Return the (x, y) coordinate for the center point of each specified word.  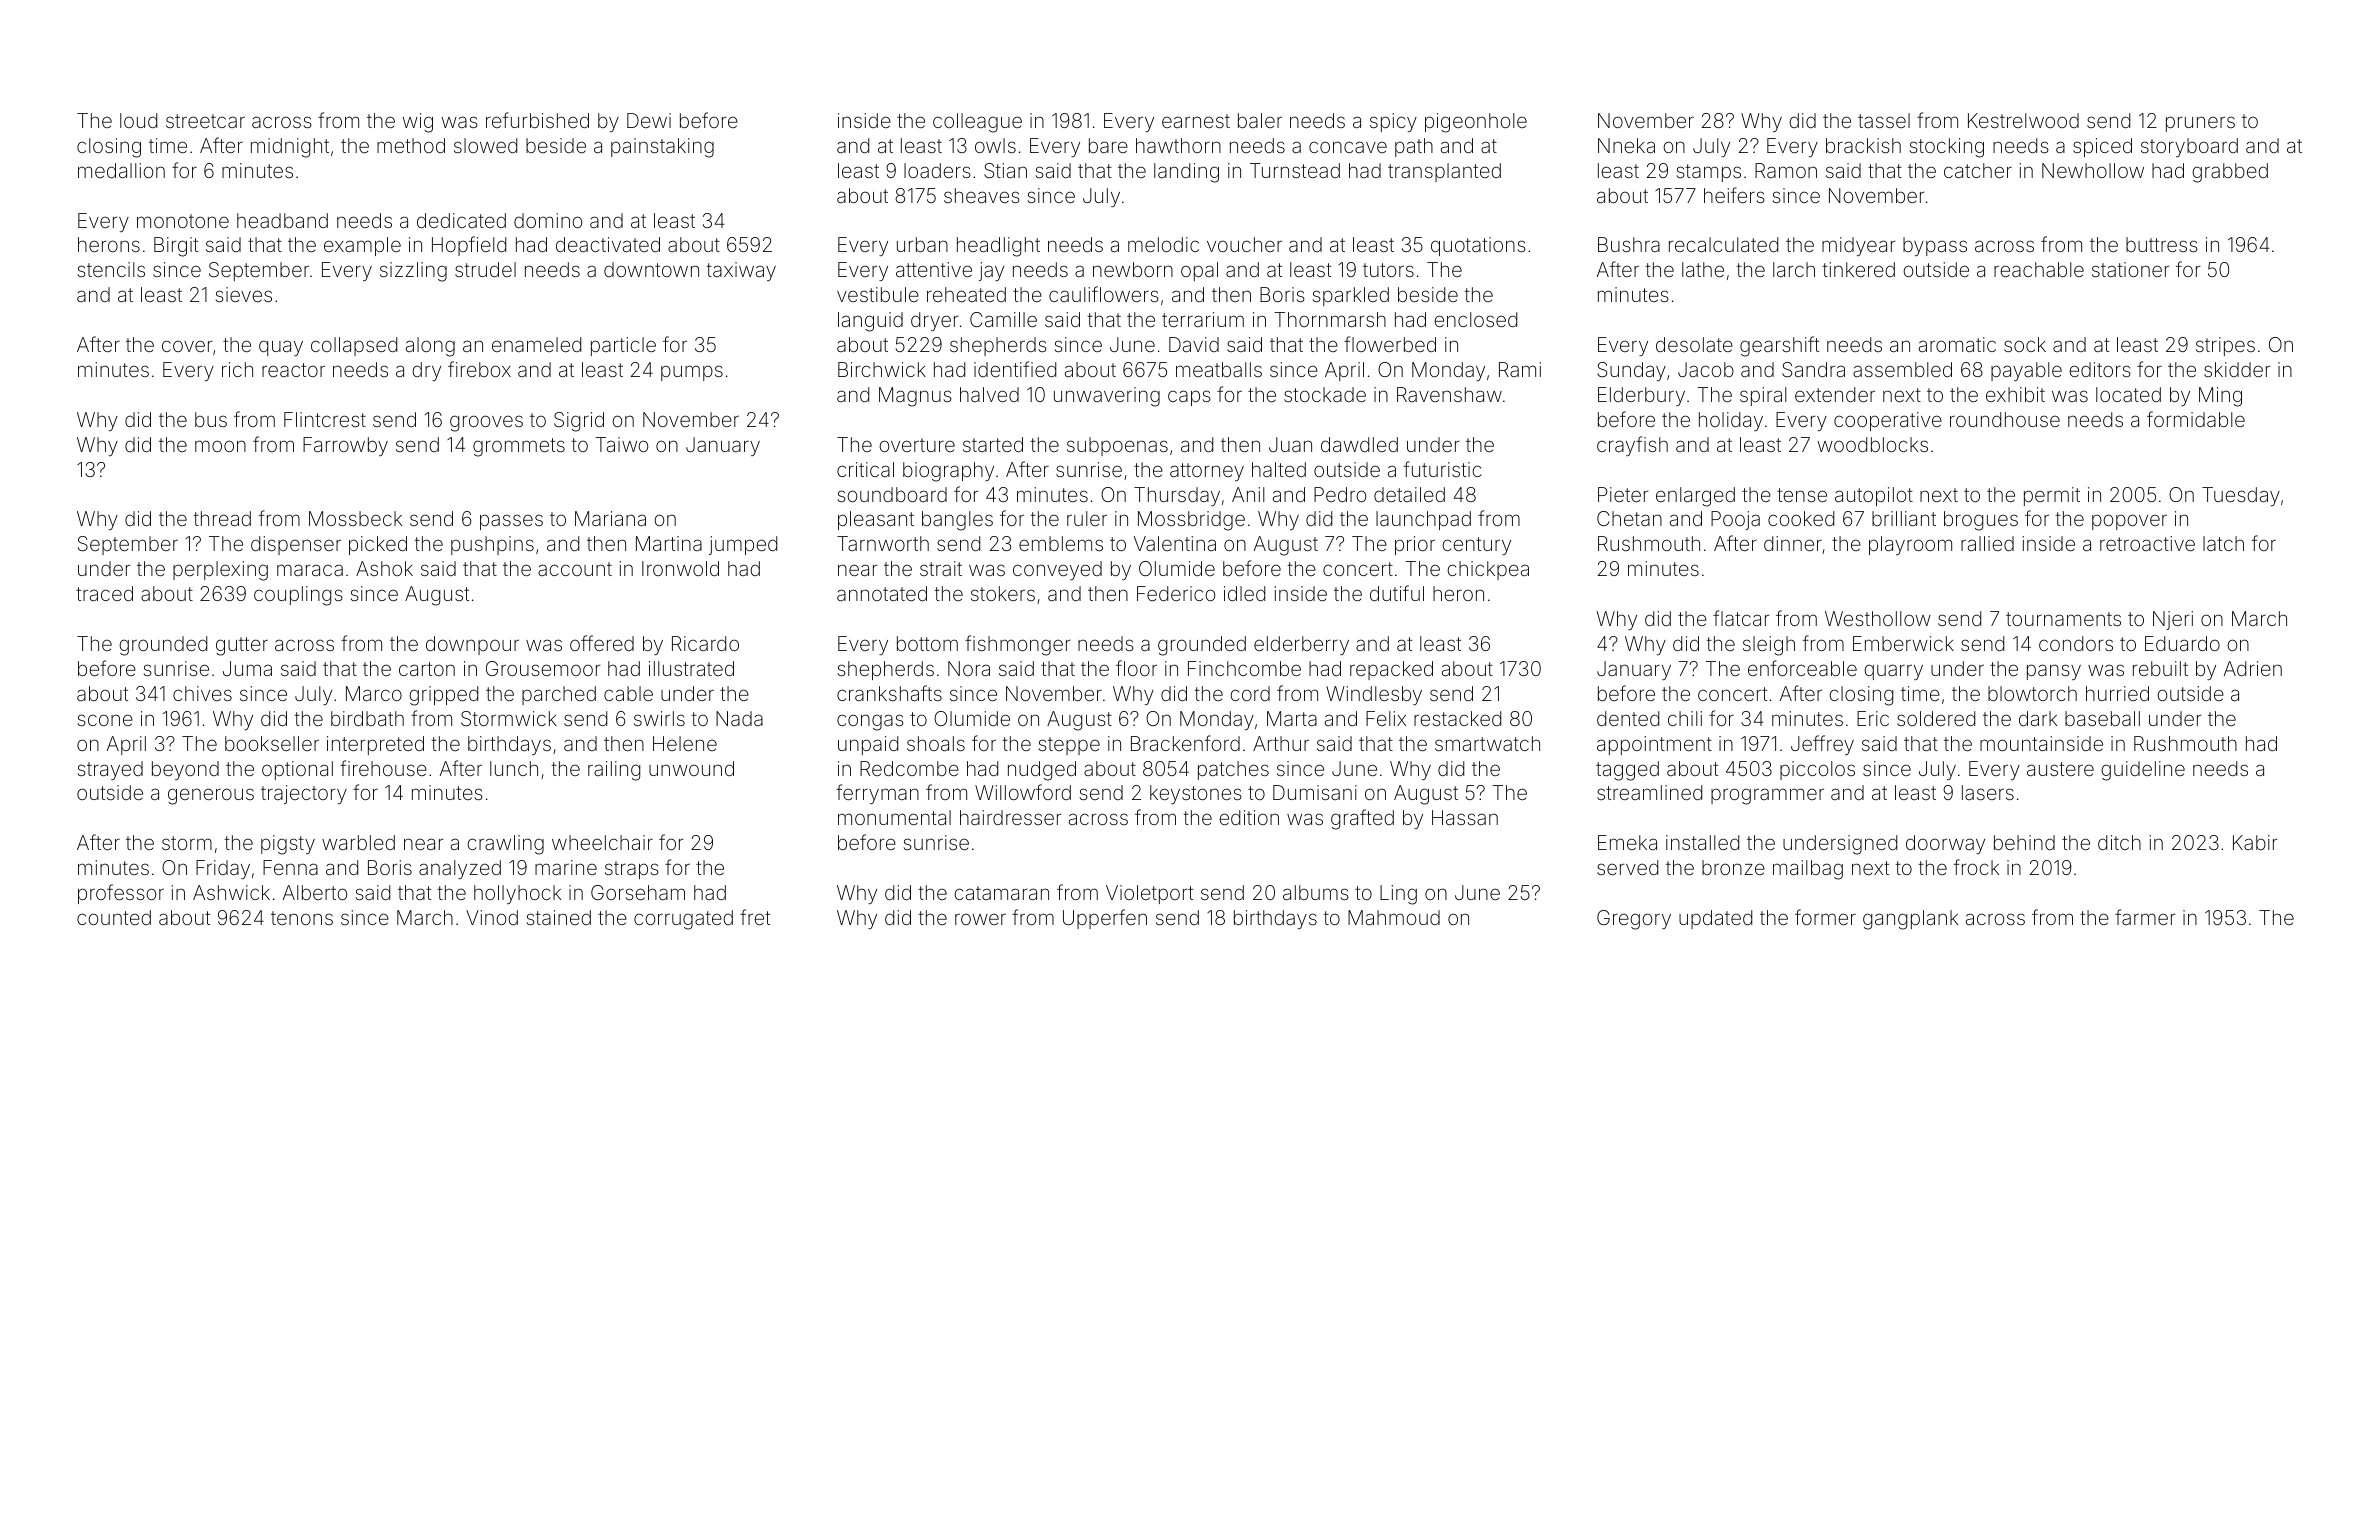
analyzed (460, 869)
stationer (2131, 269)
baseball (2102, 718)
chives (202, 693)
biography (948, 472)
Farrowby (345, 446)
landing (1186, 173)
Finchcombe (1244, 668)
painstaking (662, 148)
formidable (2196, 419)
